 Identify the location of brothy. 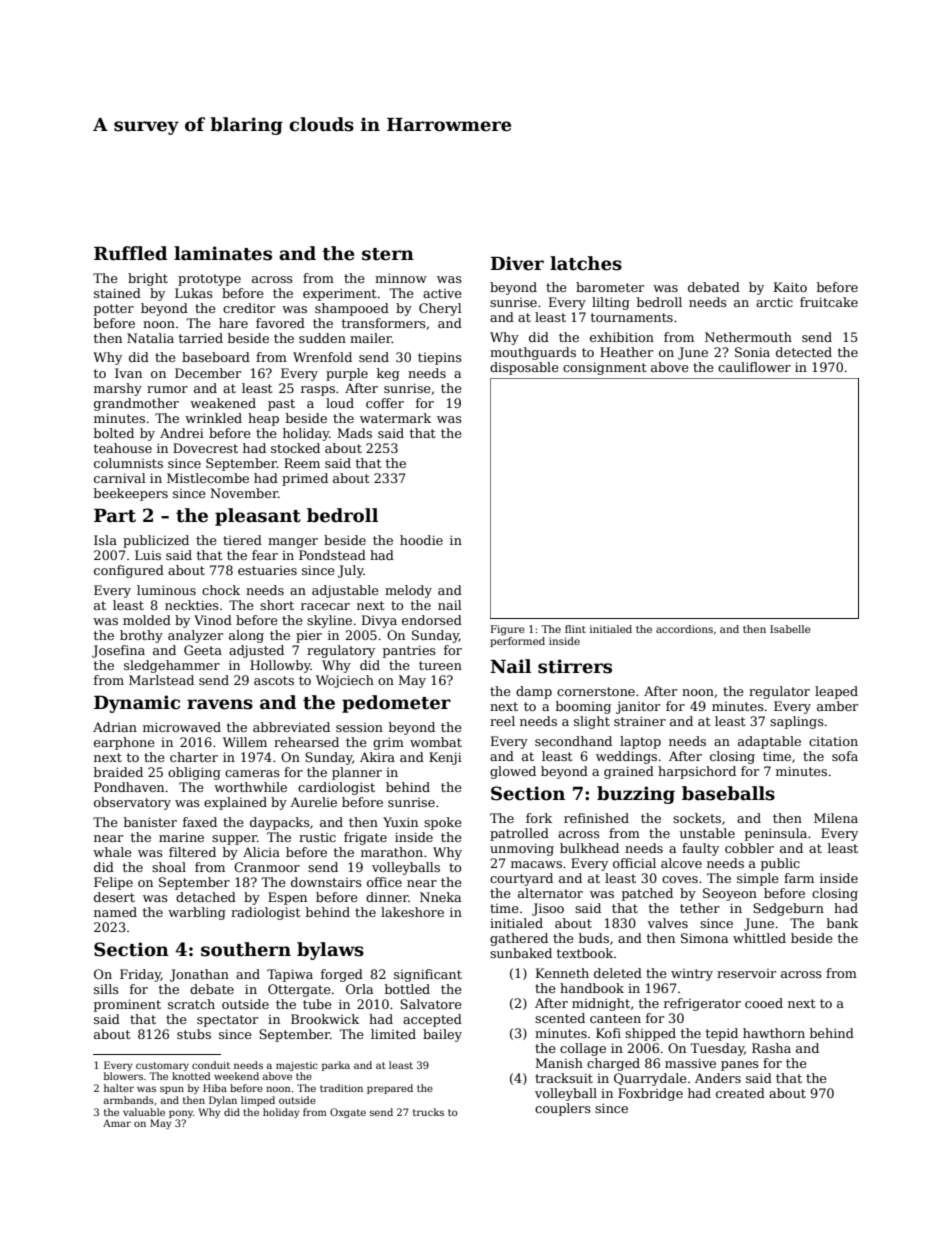
(141, 636).
